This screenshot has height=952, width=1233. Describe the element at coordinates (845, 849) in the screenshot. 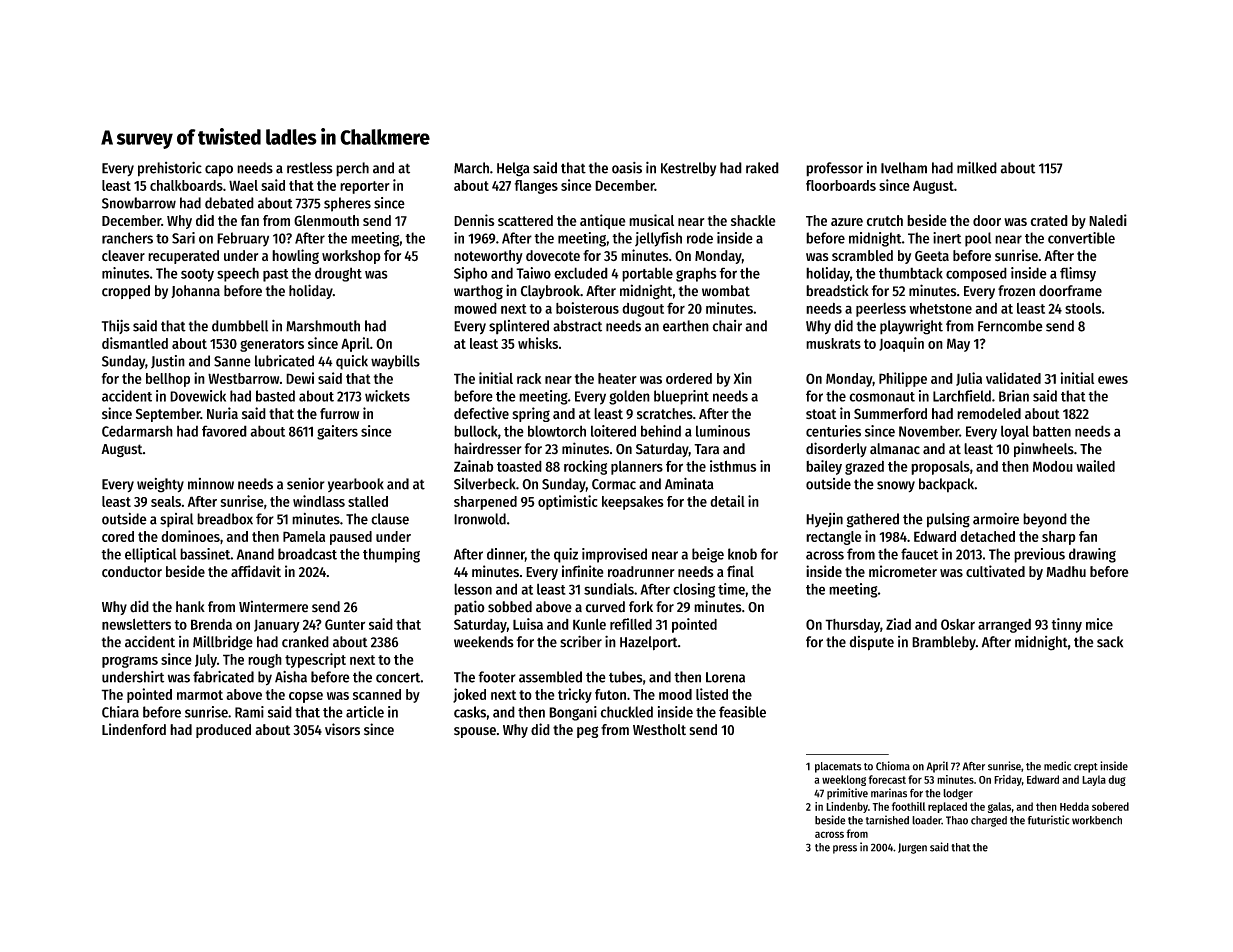

I see `press` at that location.
